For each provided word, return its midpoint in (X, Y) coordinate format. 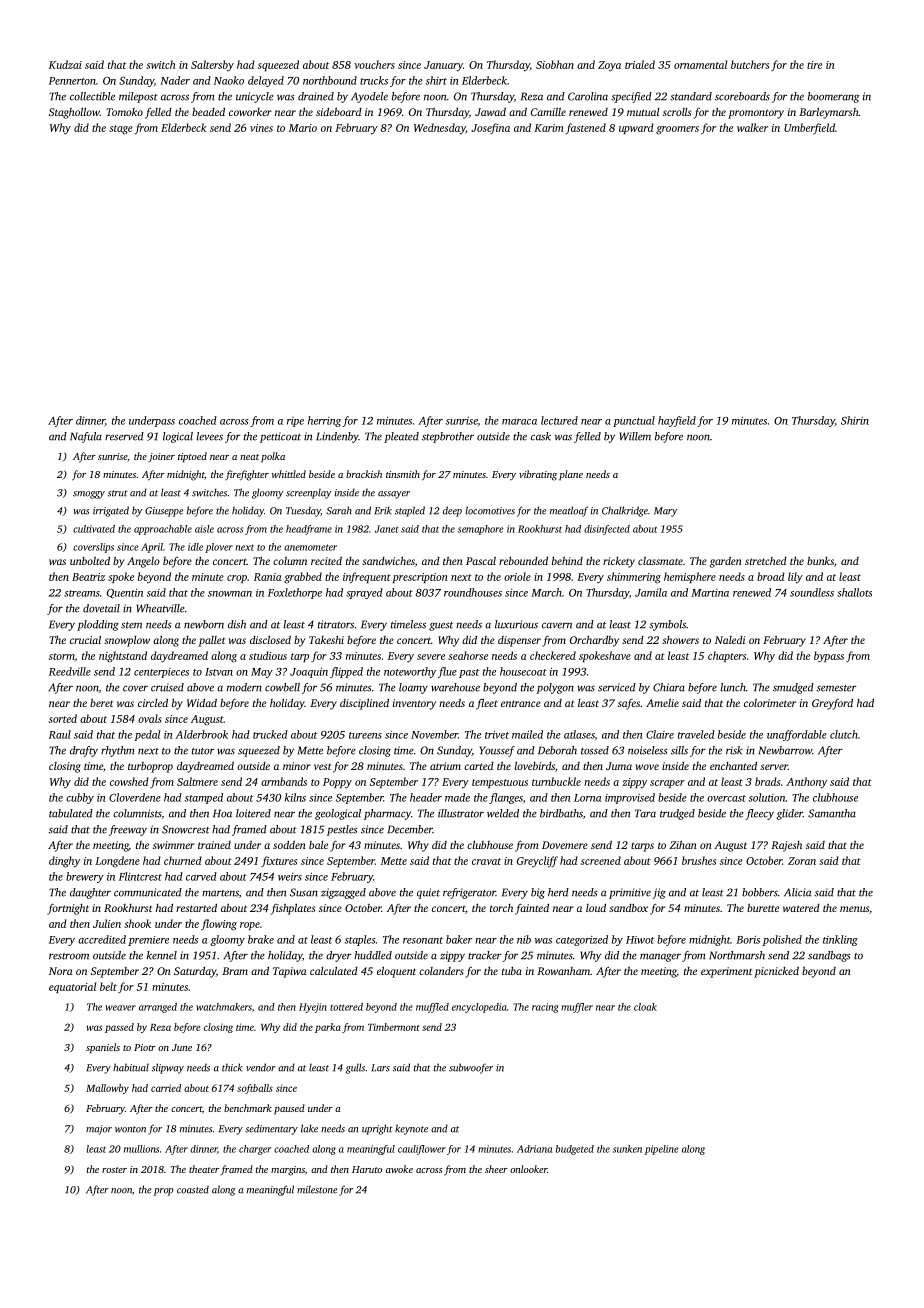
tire (814, 65)
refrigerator (469, 893)
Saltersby (212, 65)
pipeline (662, 1150)
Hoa (222, 813)
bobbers (760, 892)
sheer (496, 1169)
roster (114, 1170)
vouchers (374, 64)
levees (209, 436)
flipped (346, 672)
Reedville (70, 671)
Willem (635, 436)
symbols (667, 625)
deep (452, 511)
